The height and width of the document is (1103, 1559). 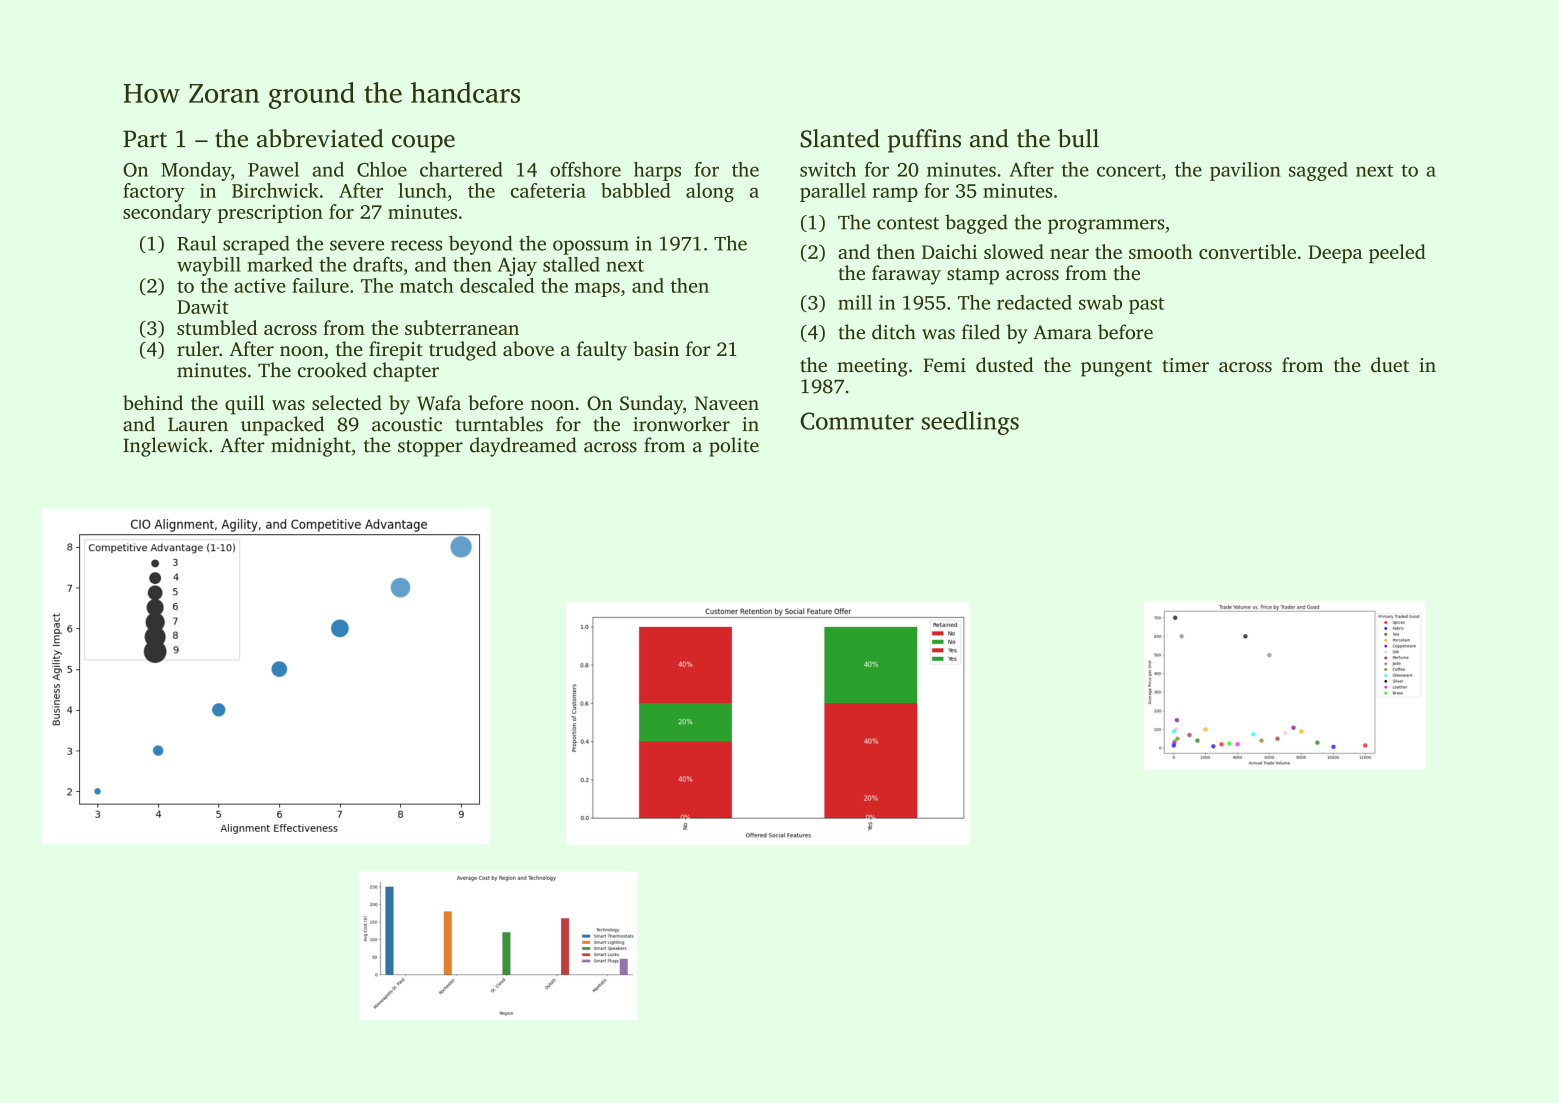 What do you see at coordinates (1390, 364) in the document?
I see `duet` at bounding box center [1390, 364].
